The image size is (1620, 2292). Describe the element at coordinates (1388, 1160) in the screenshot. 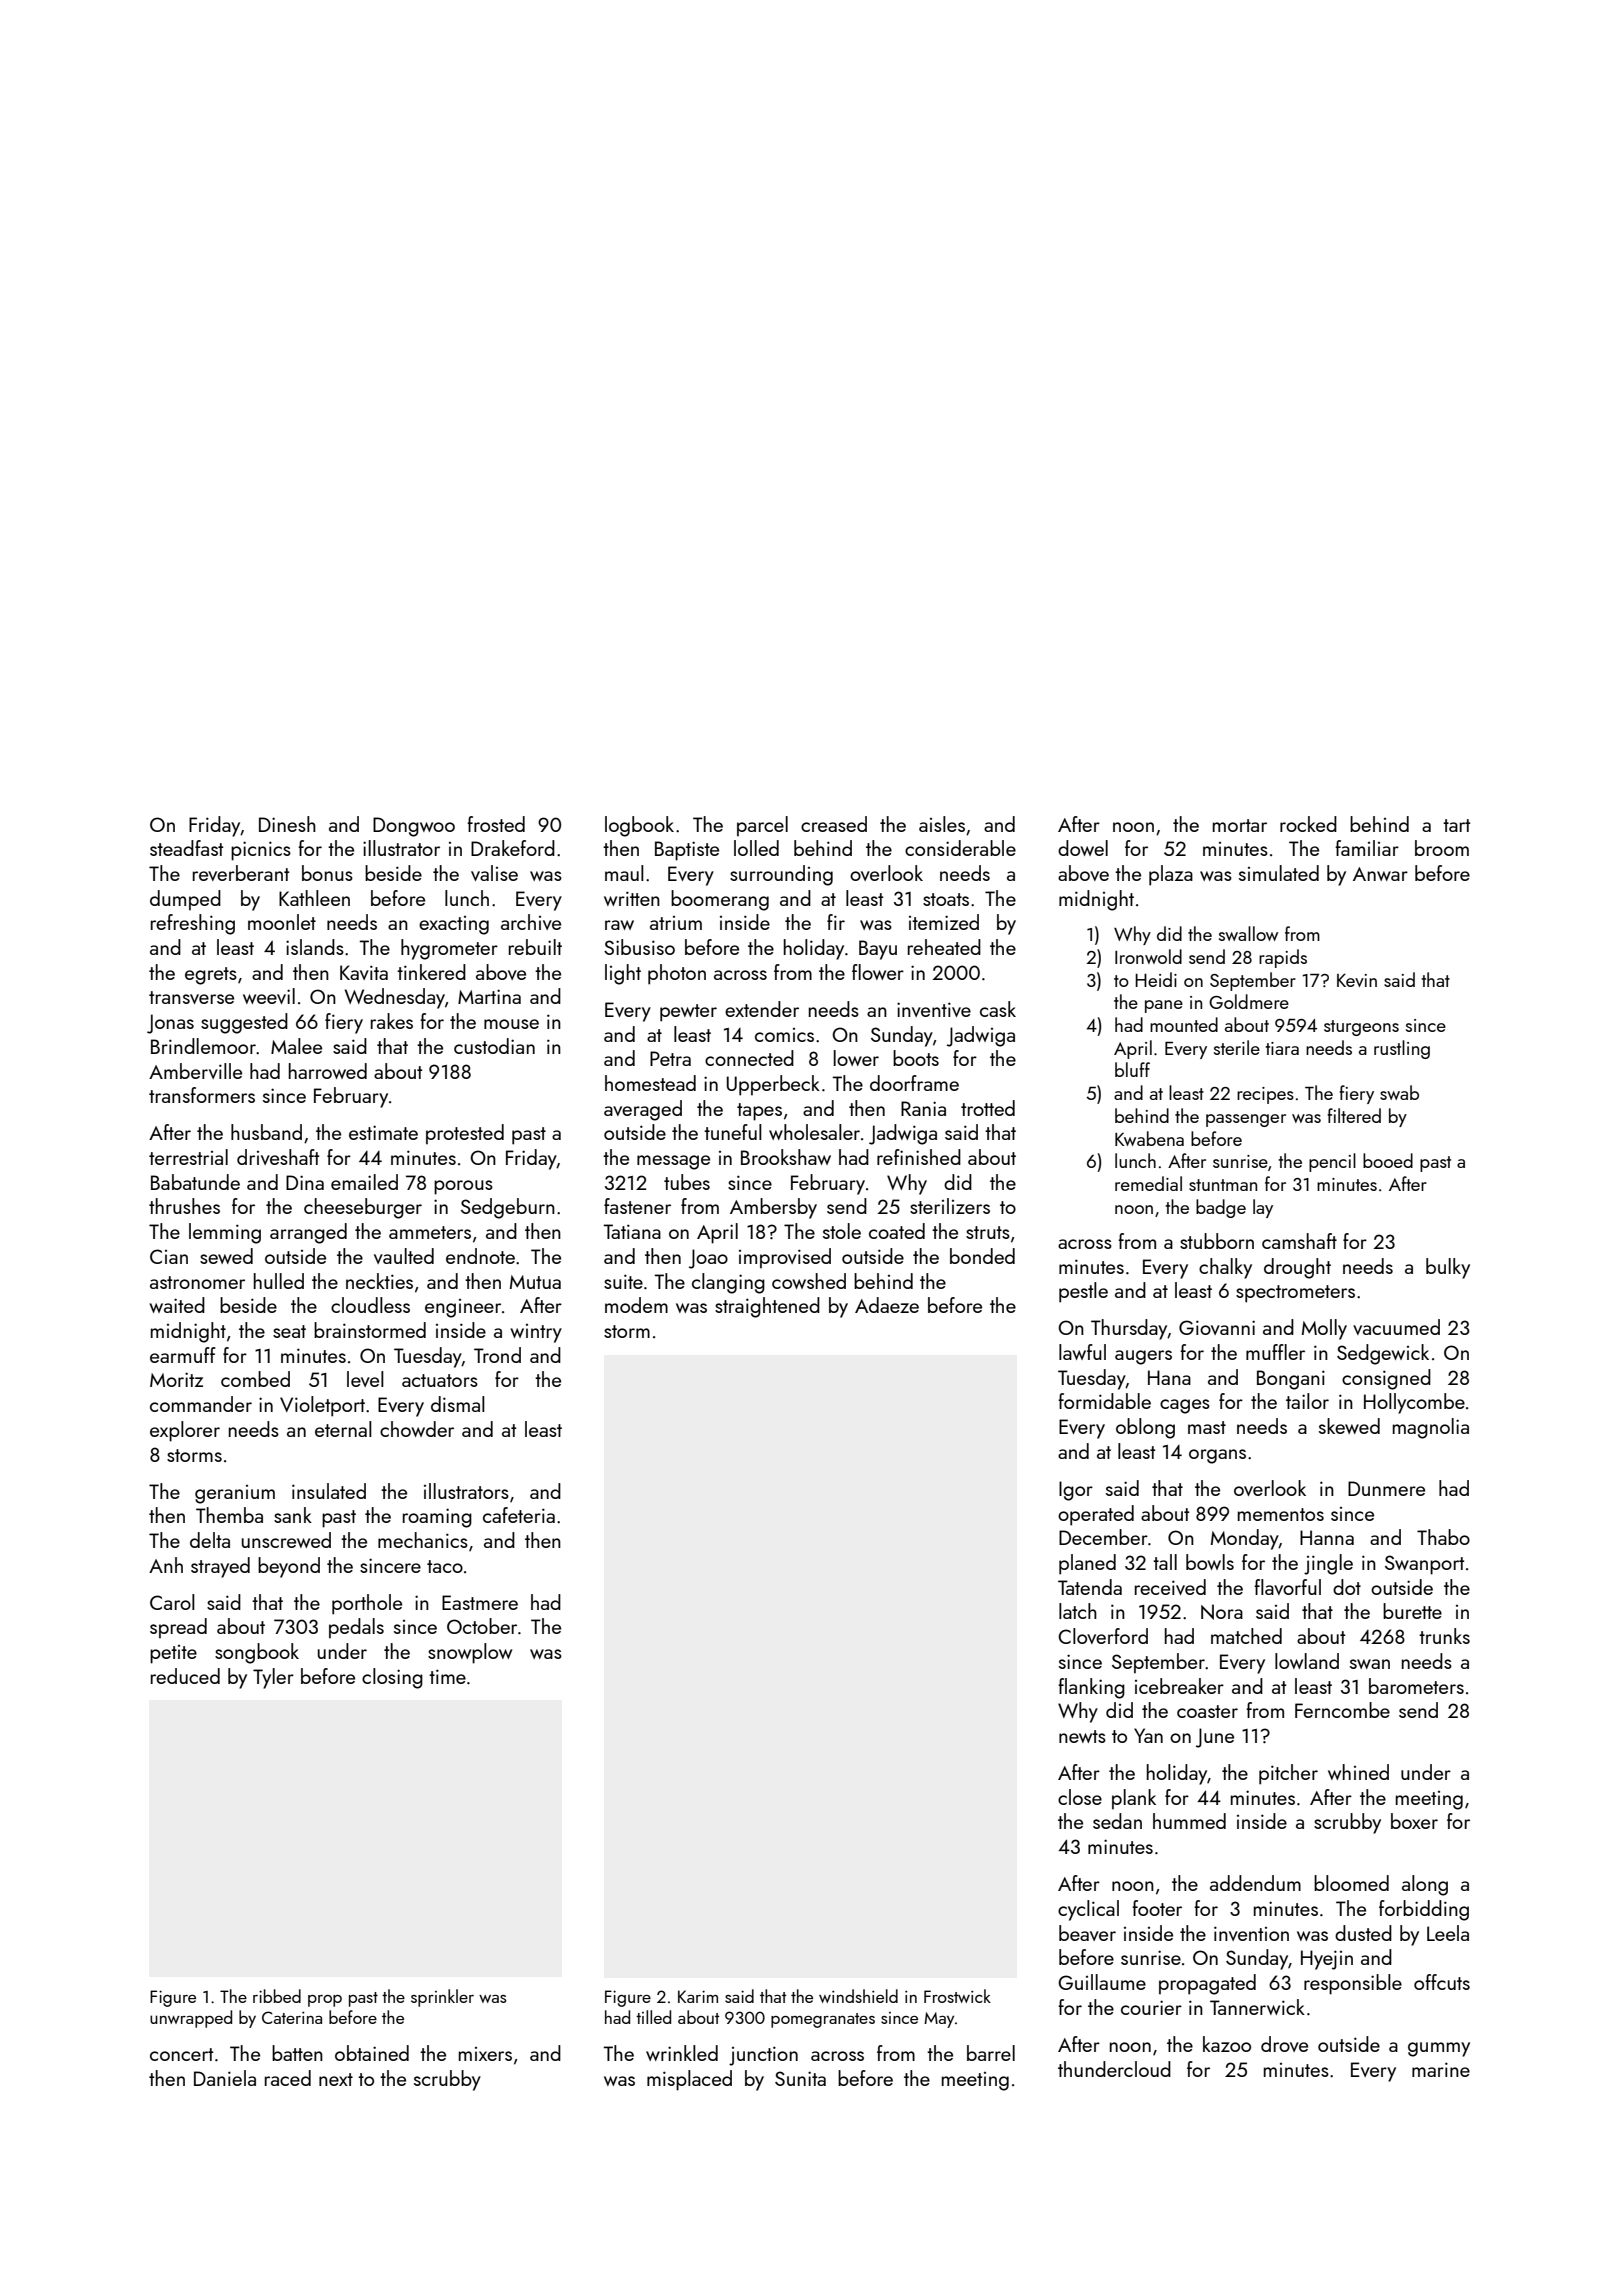

I see `booed` at that location.
